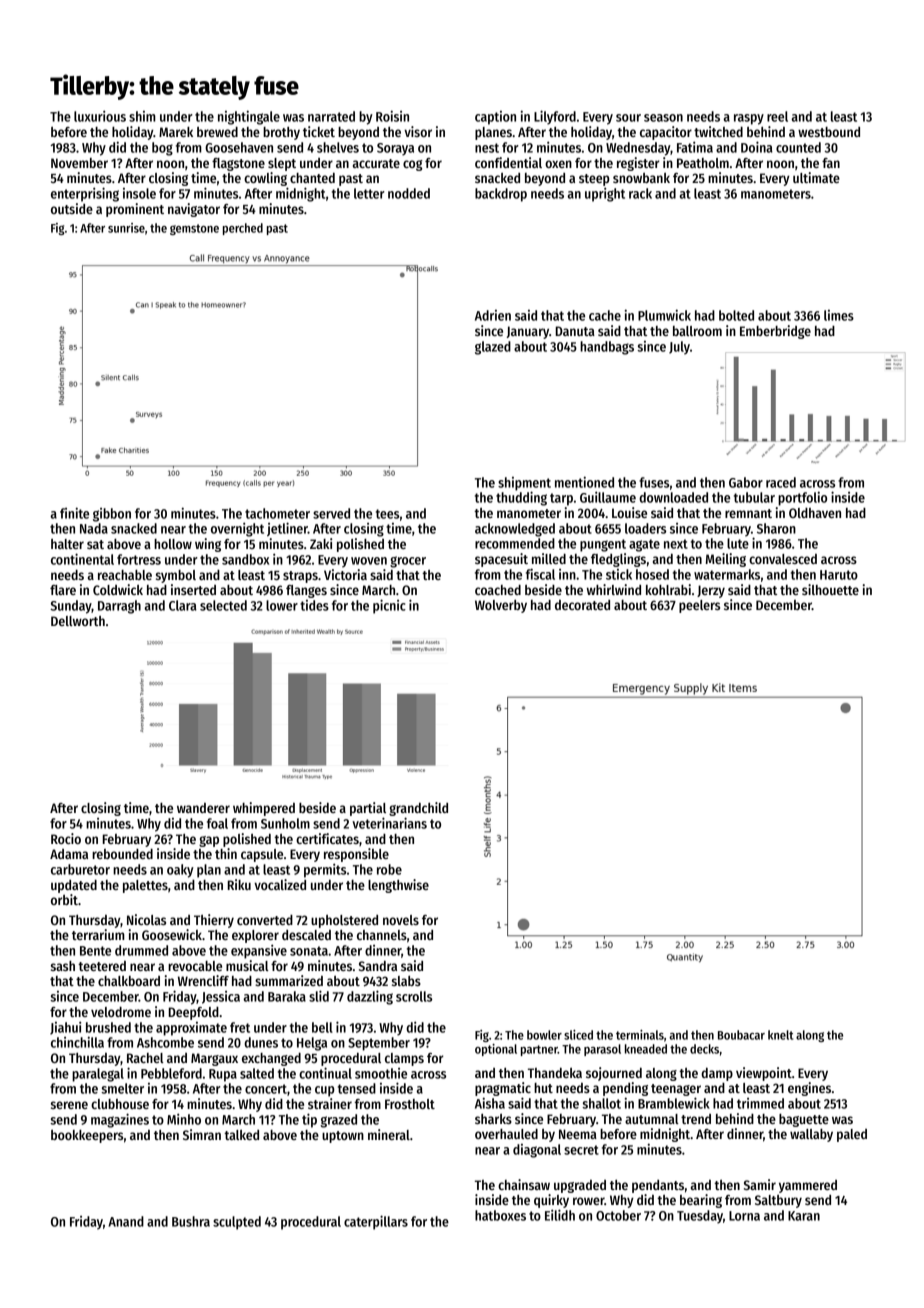  What do you see at coordinates (191, 1221) in the screenshot?
I see `Bushra` at bounding box center [191, 1221].
